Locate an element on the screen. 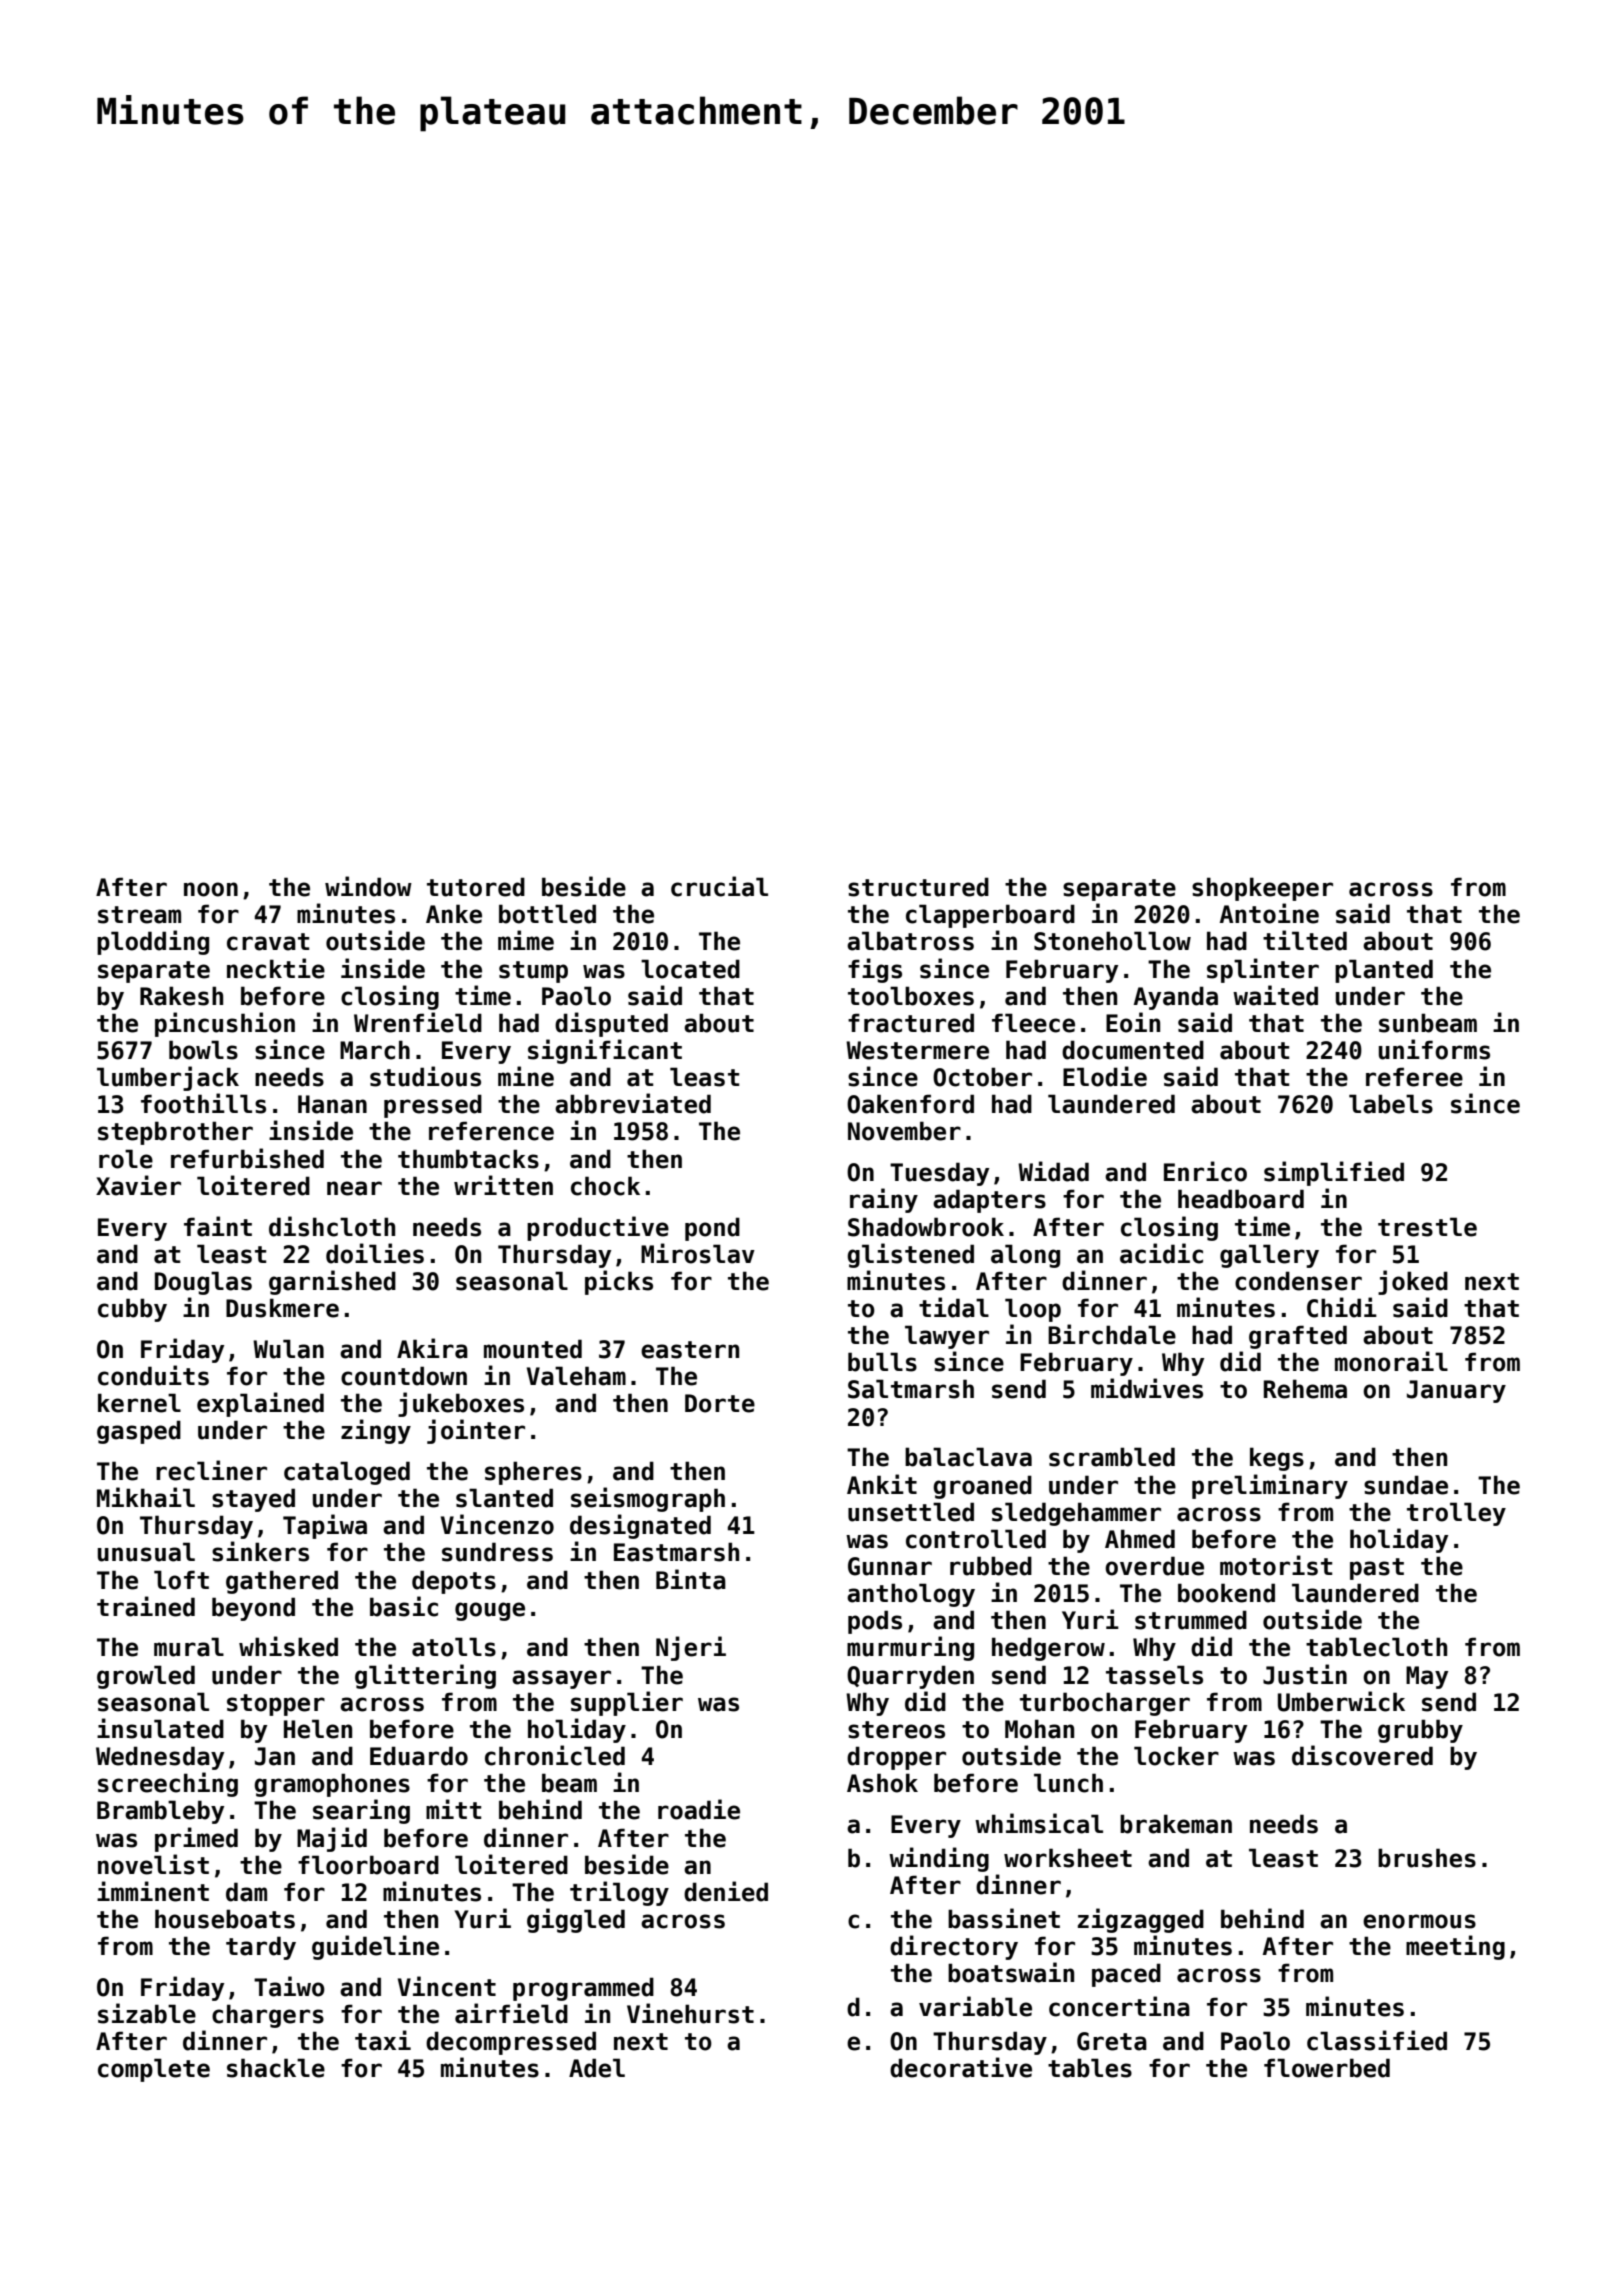 The height and width of the screenshot is (2292, 1620). Adel is located at coordinates (597, 2068).
